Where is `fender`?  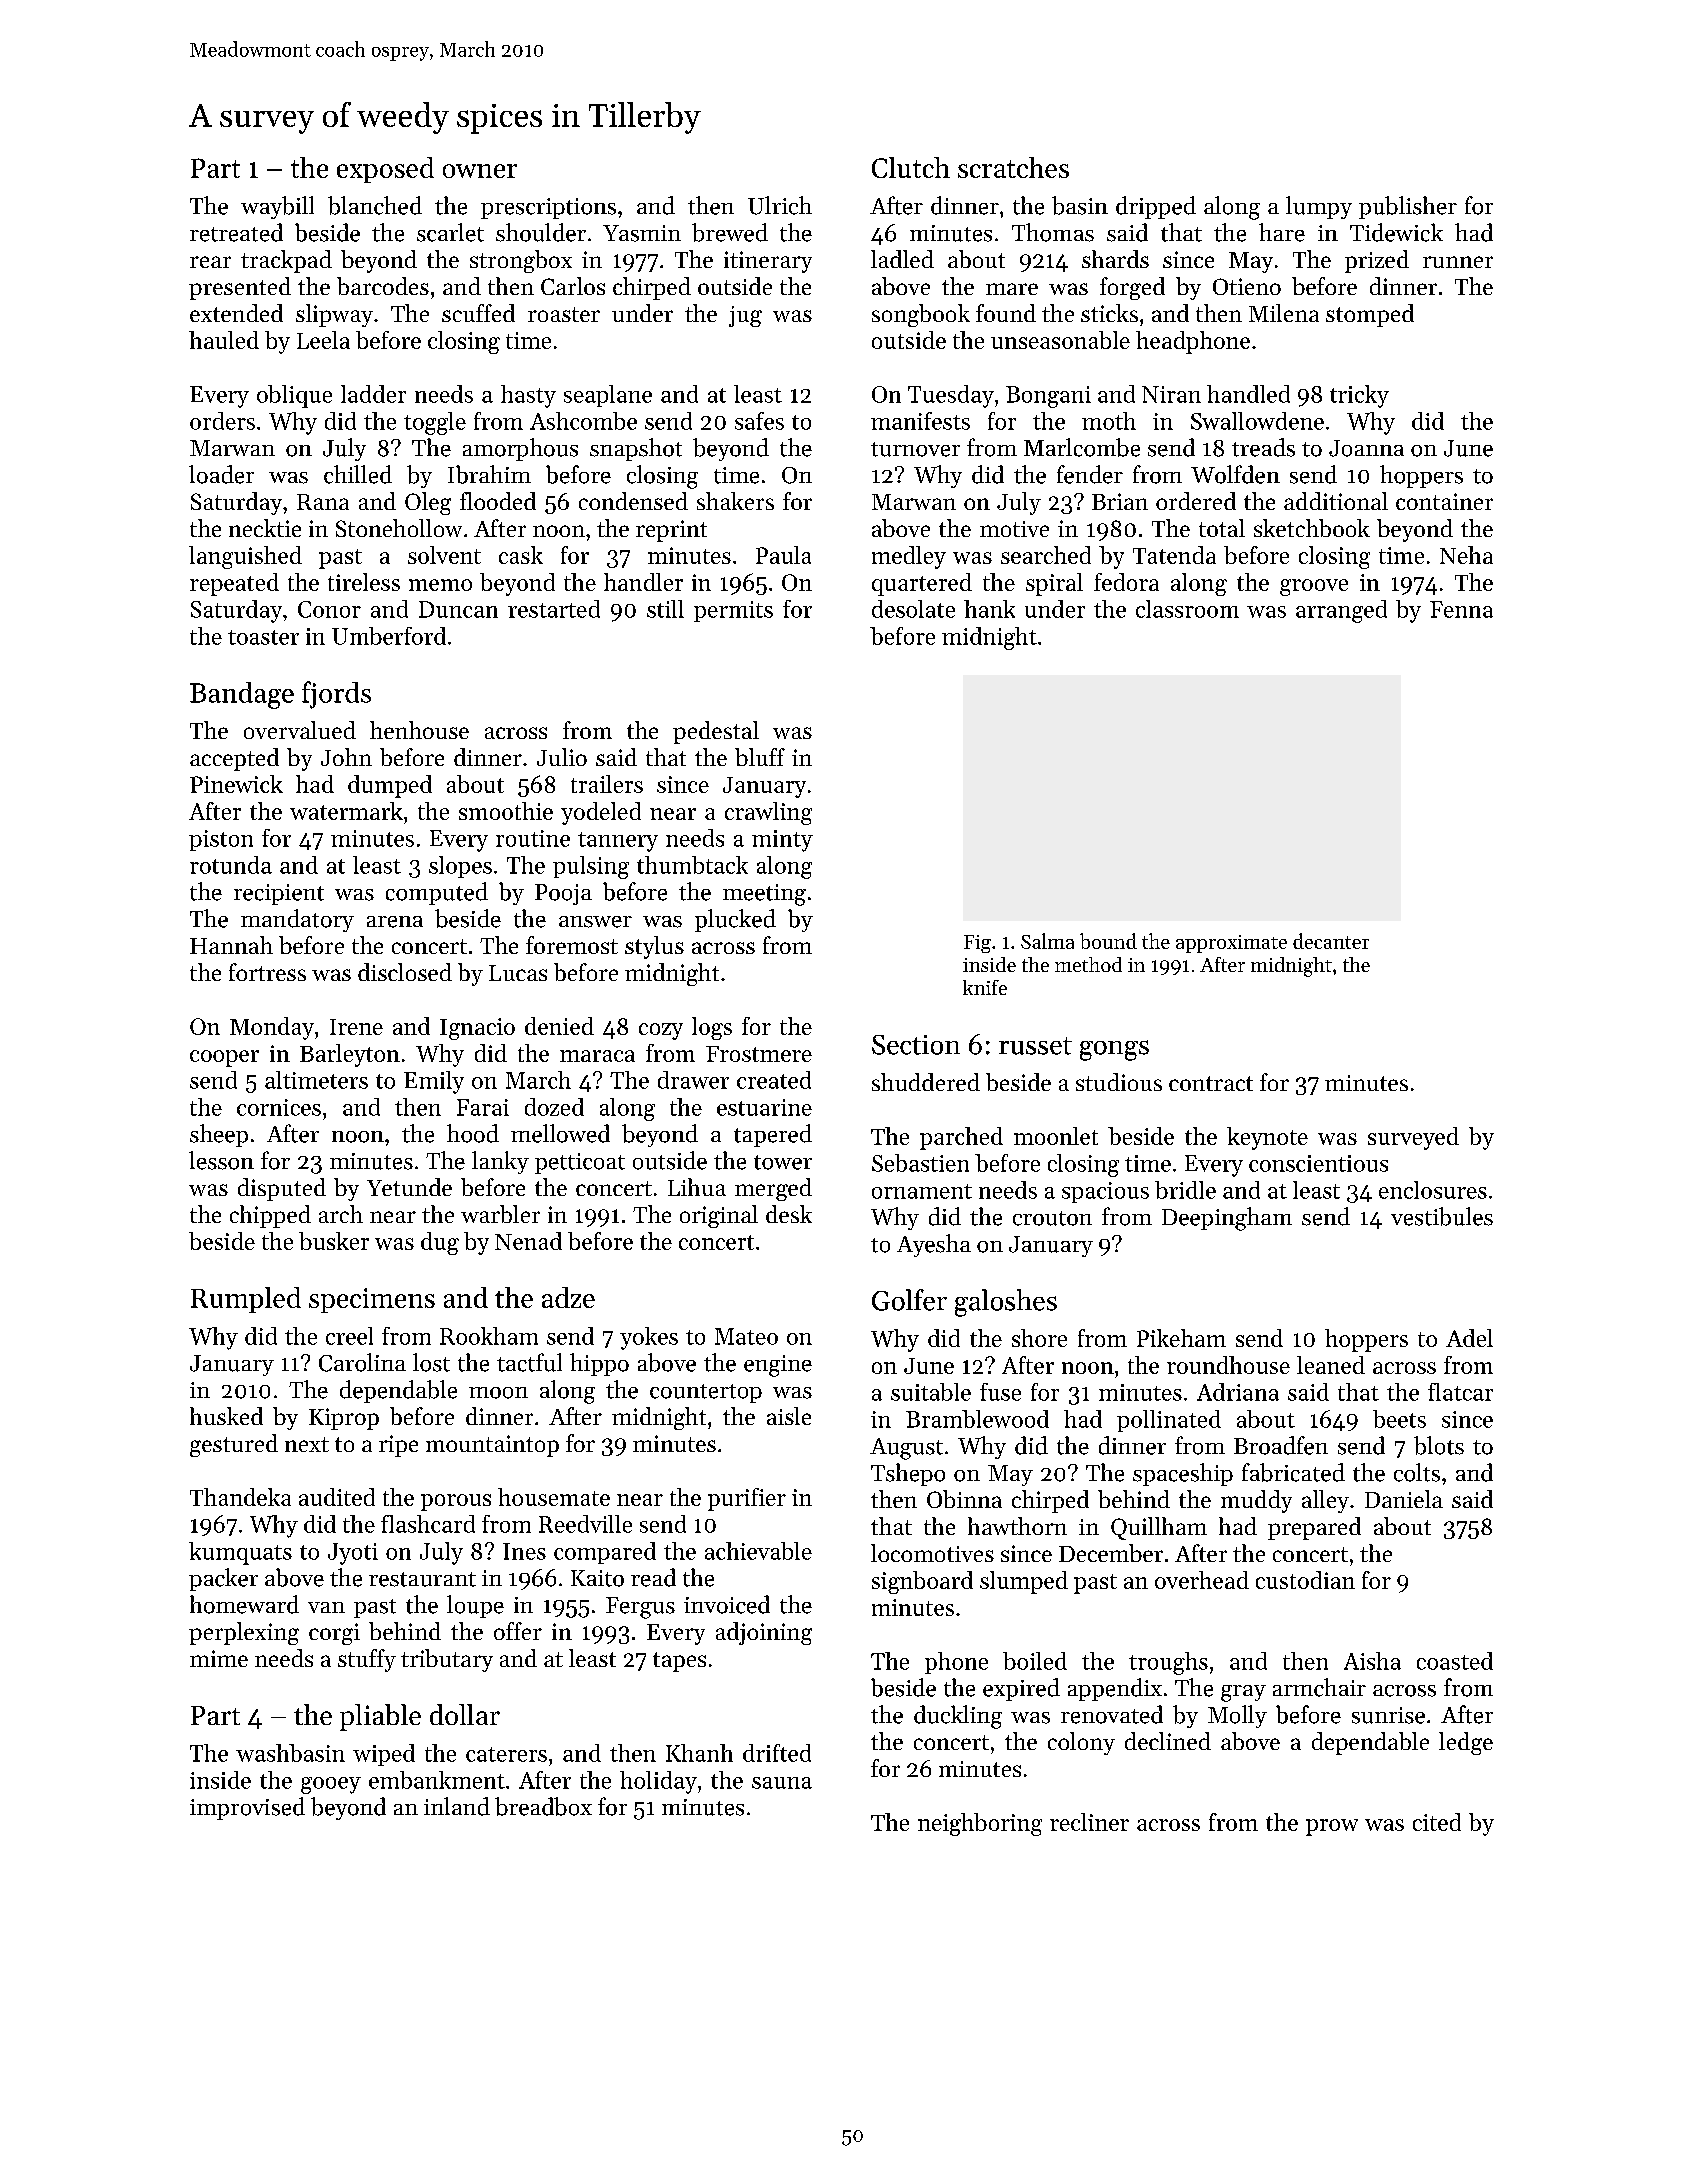
fender is located at coordinates (1090, 474).
